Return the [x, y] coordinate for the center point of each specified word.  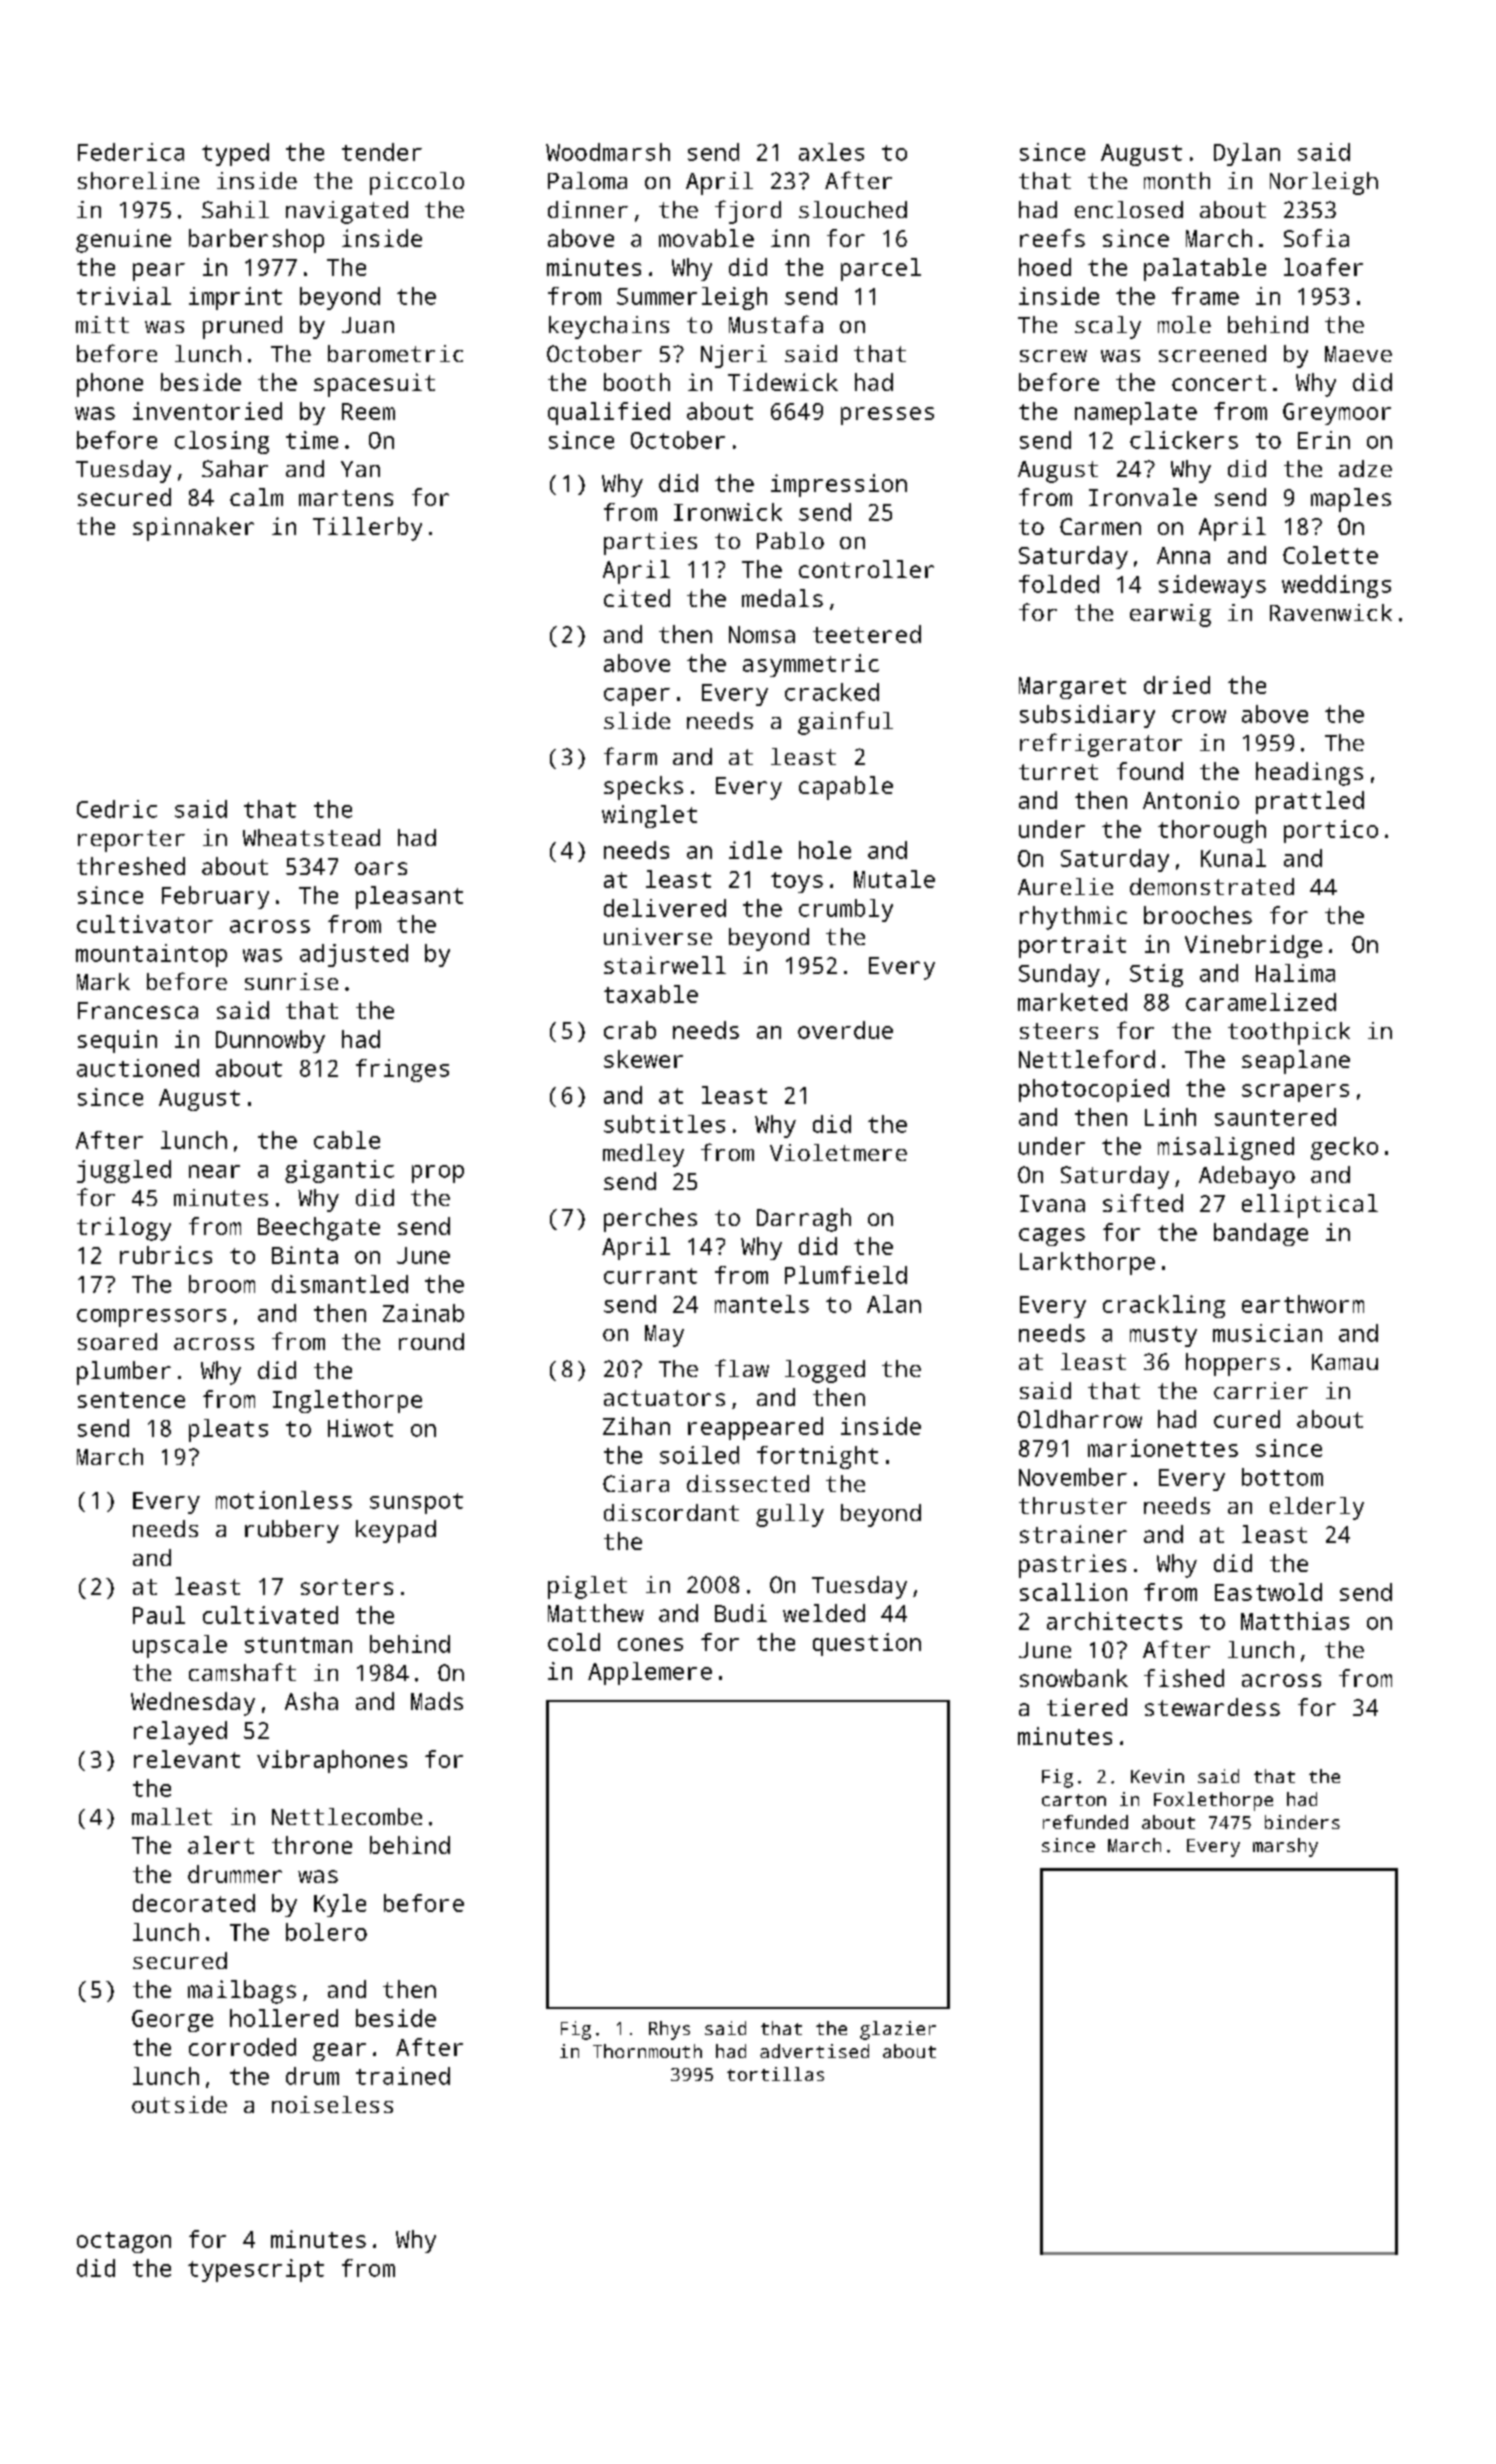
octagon [124, 2242]
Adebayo [1247, 1177]
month [1177, 180]
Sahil [235, 209]
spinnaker [193, 529]
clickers [1184, 440]
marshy [1285, 1847]
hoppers [1233, 1364]
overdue [845, 1030]
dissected [748, 1483]
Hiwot [360, 1428]
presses [887, 416]
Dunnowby [270, 1041]
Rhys [669, 2030]
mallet [172, 1816]
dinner [588, 209]
